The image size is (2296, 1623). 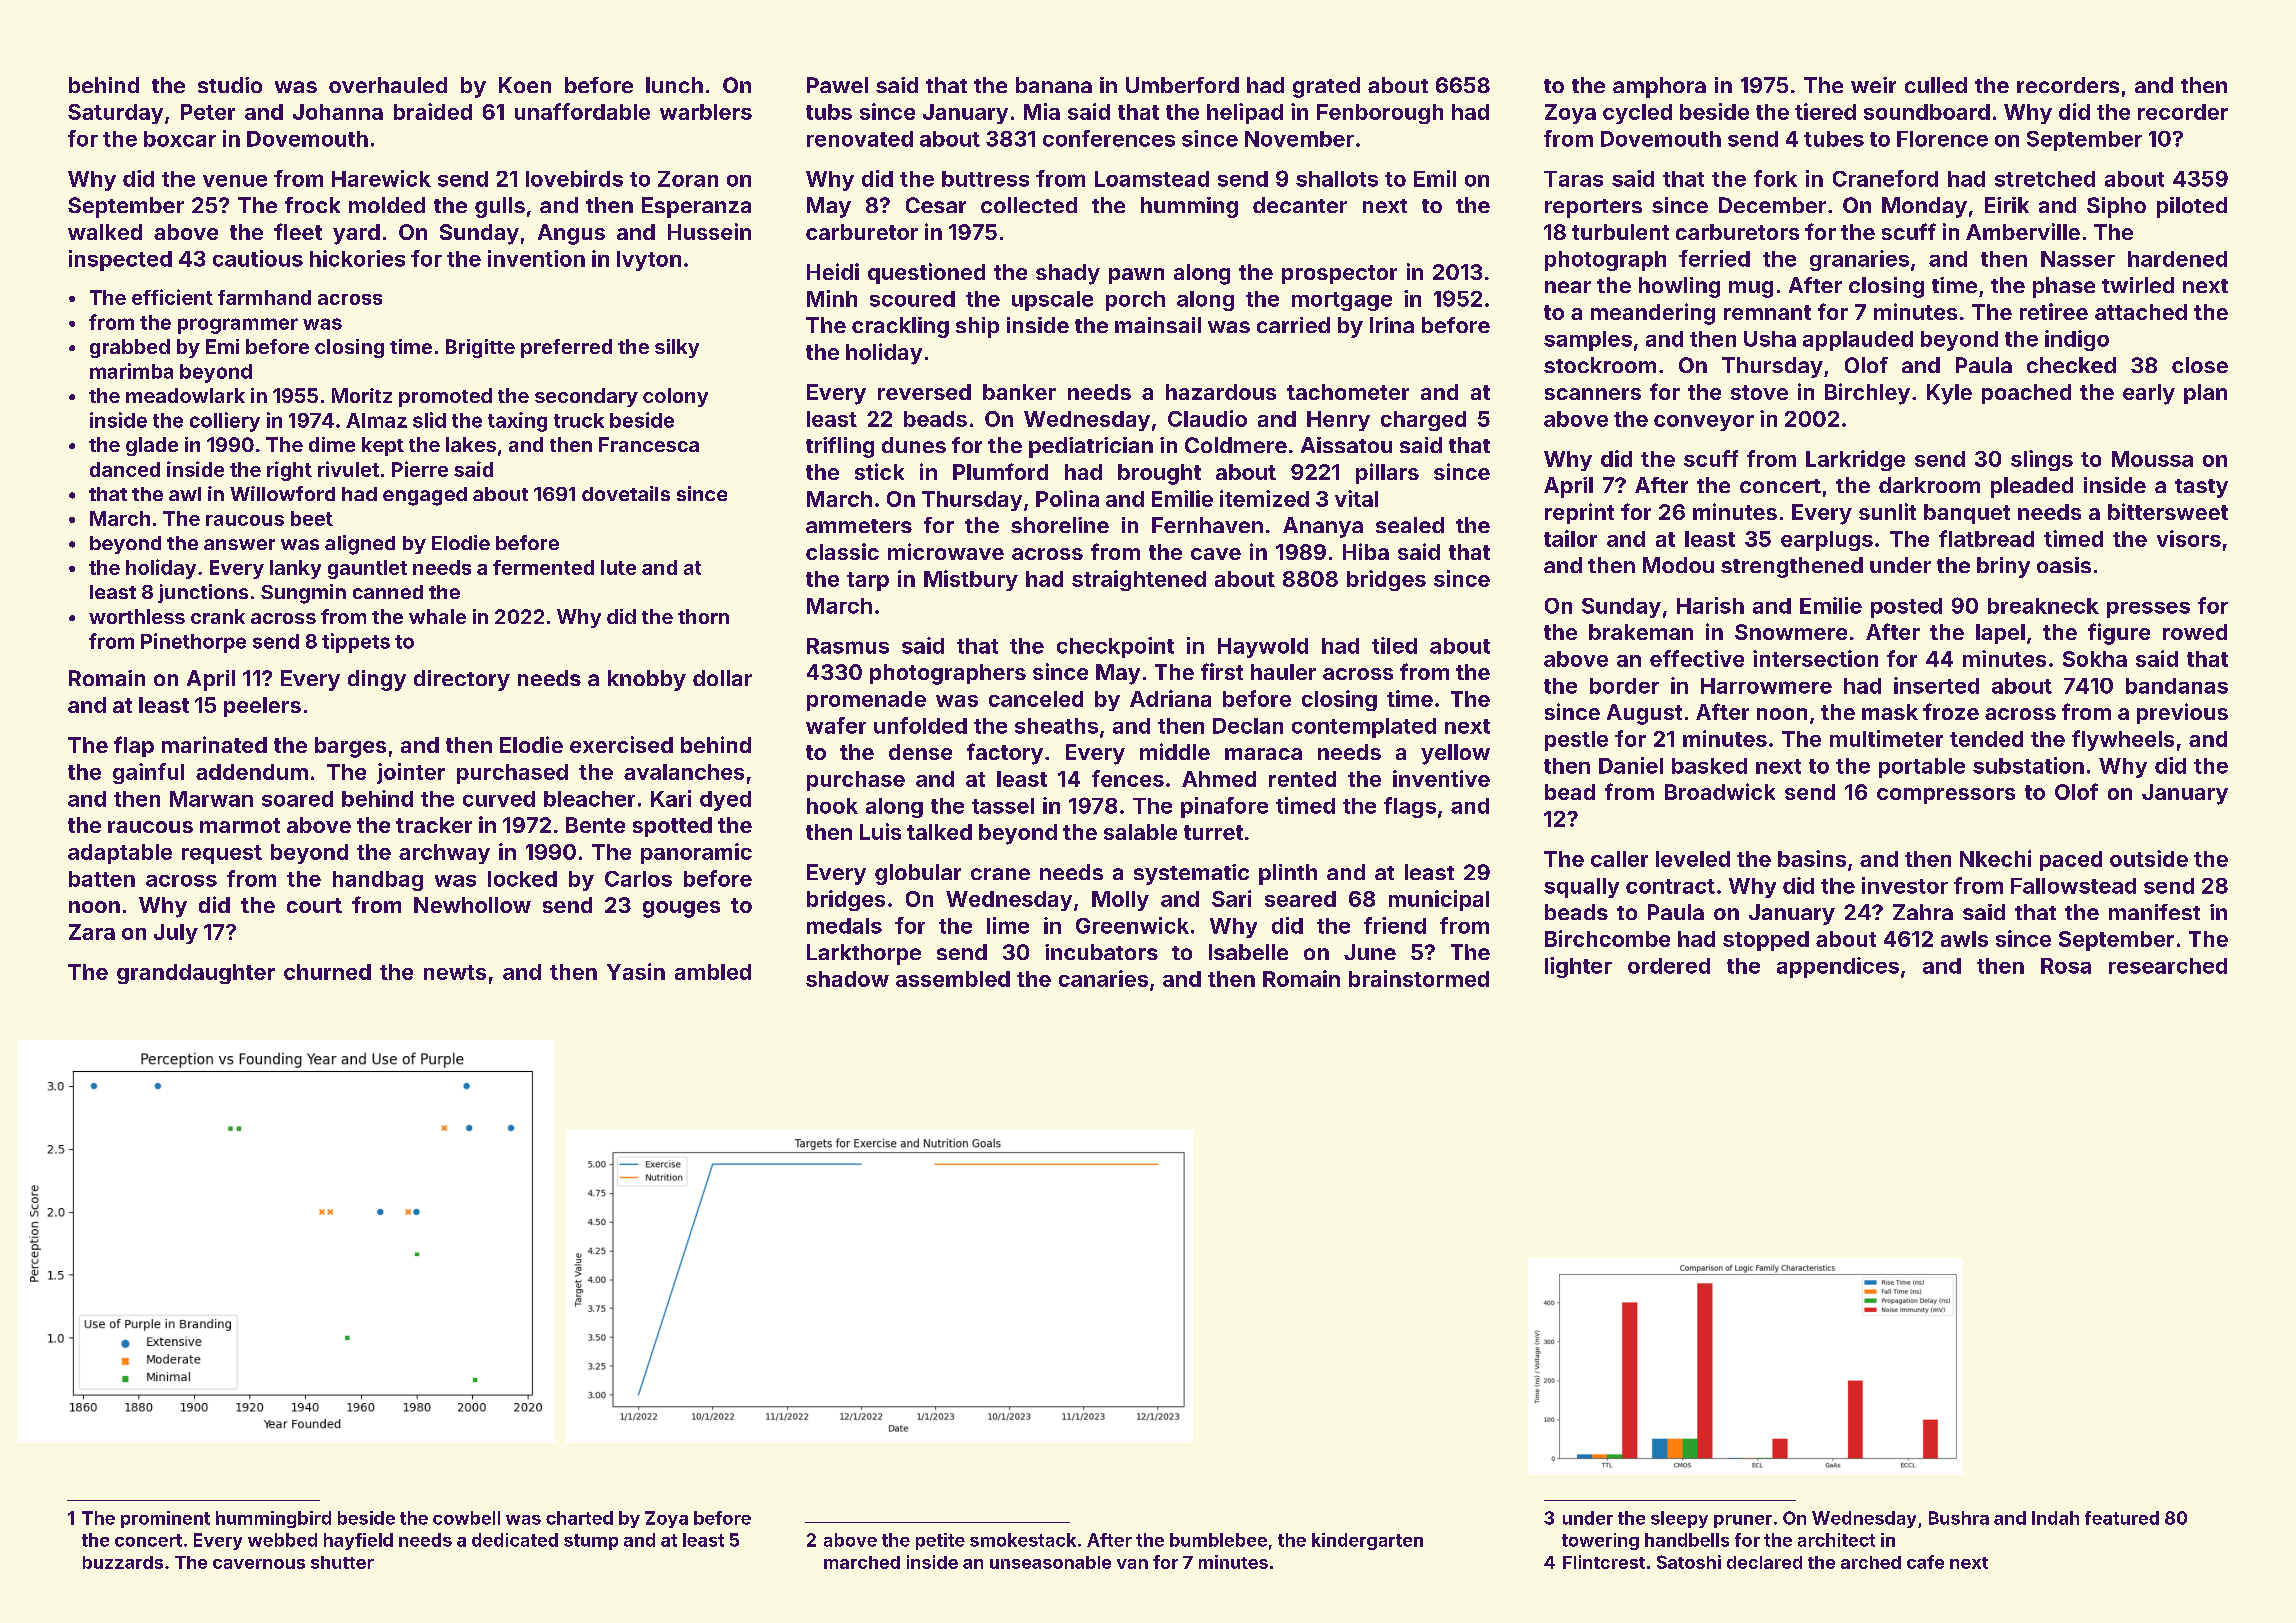 I want to click on buzzards, so click(x=123, y=1562).
